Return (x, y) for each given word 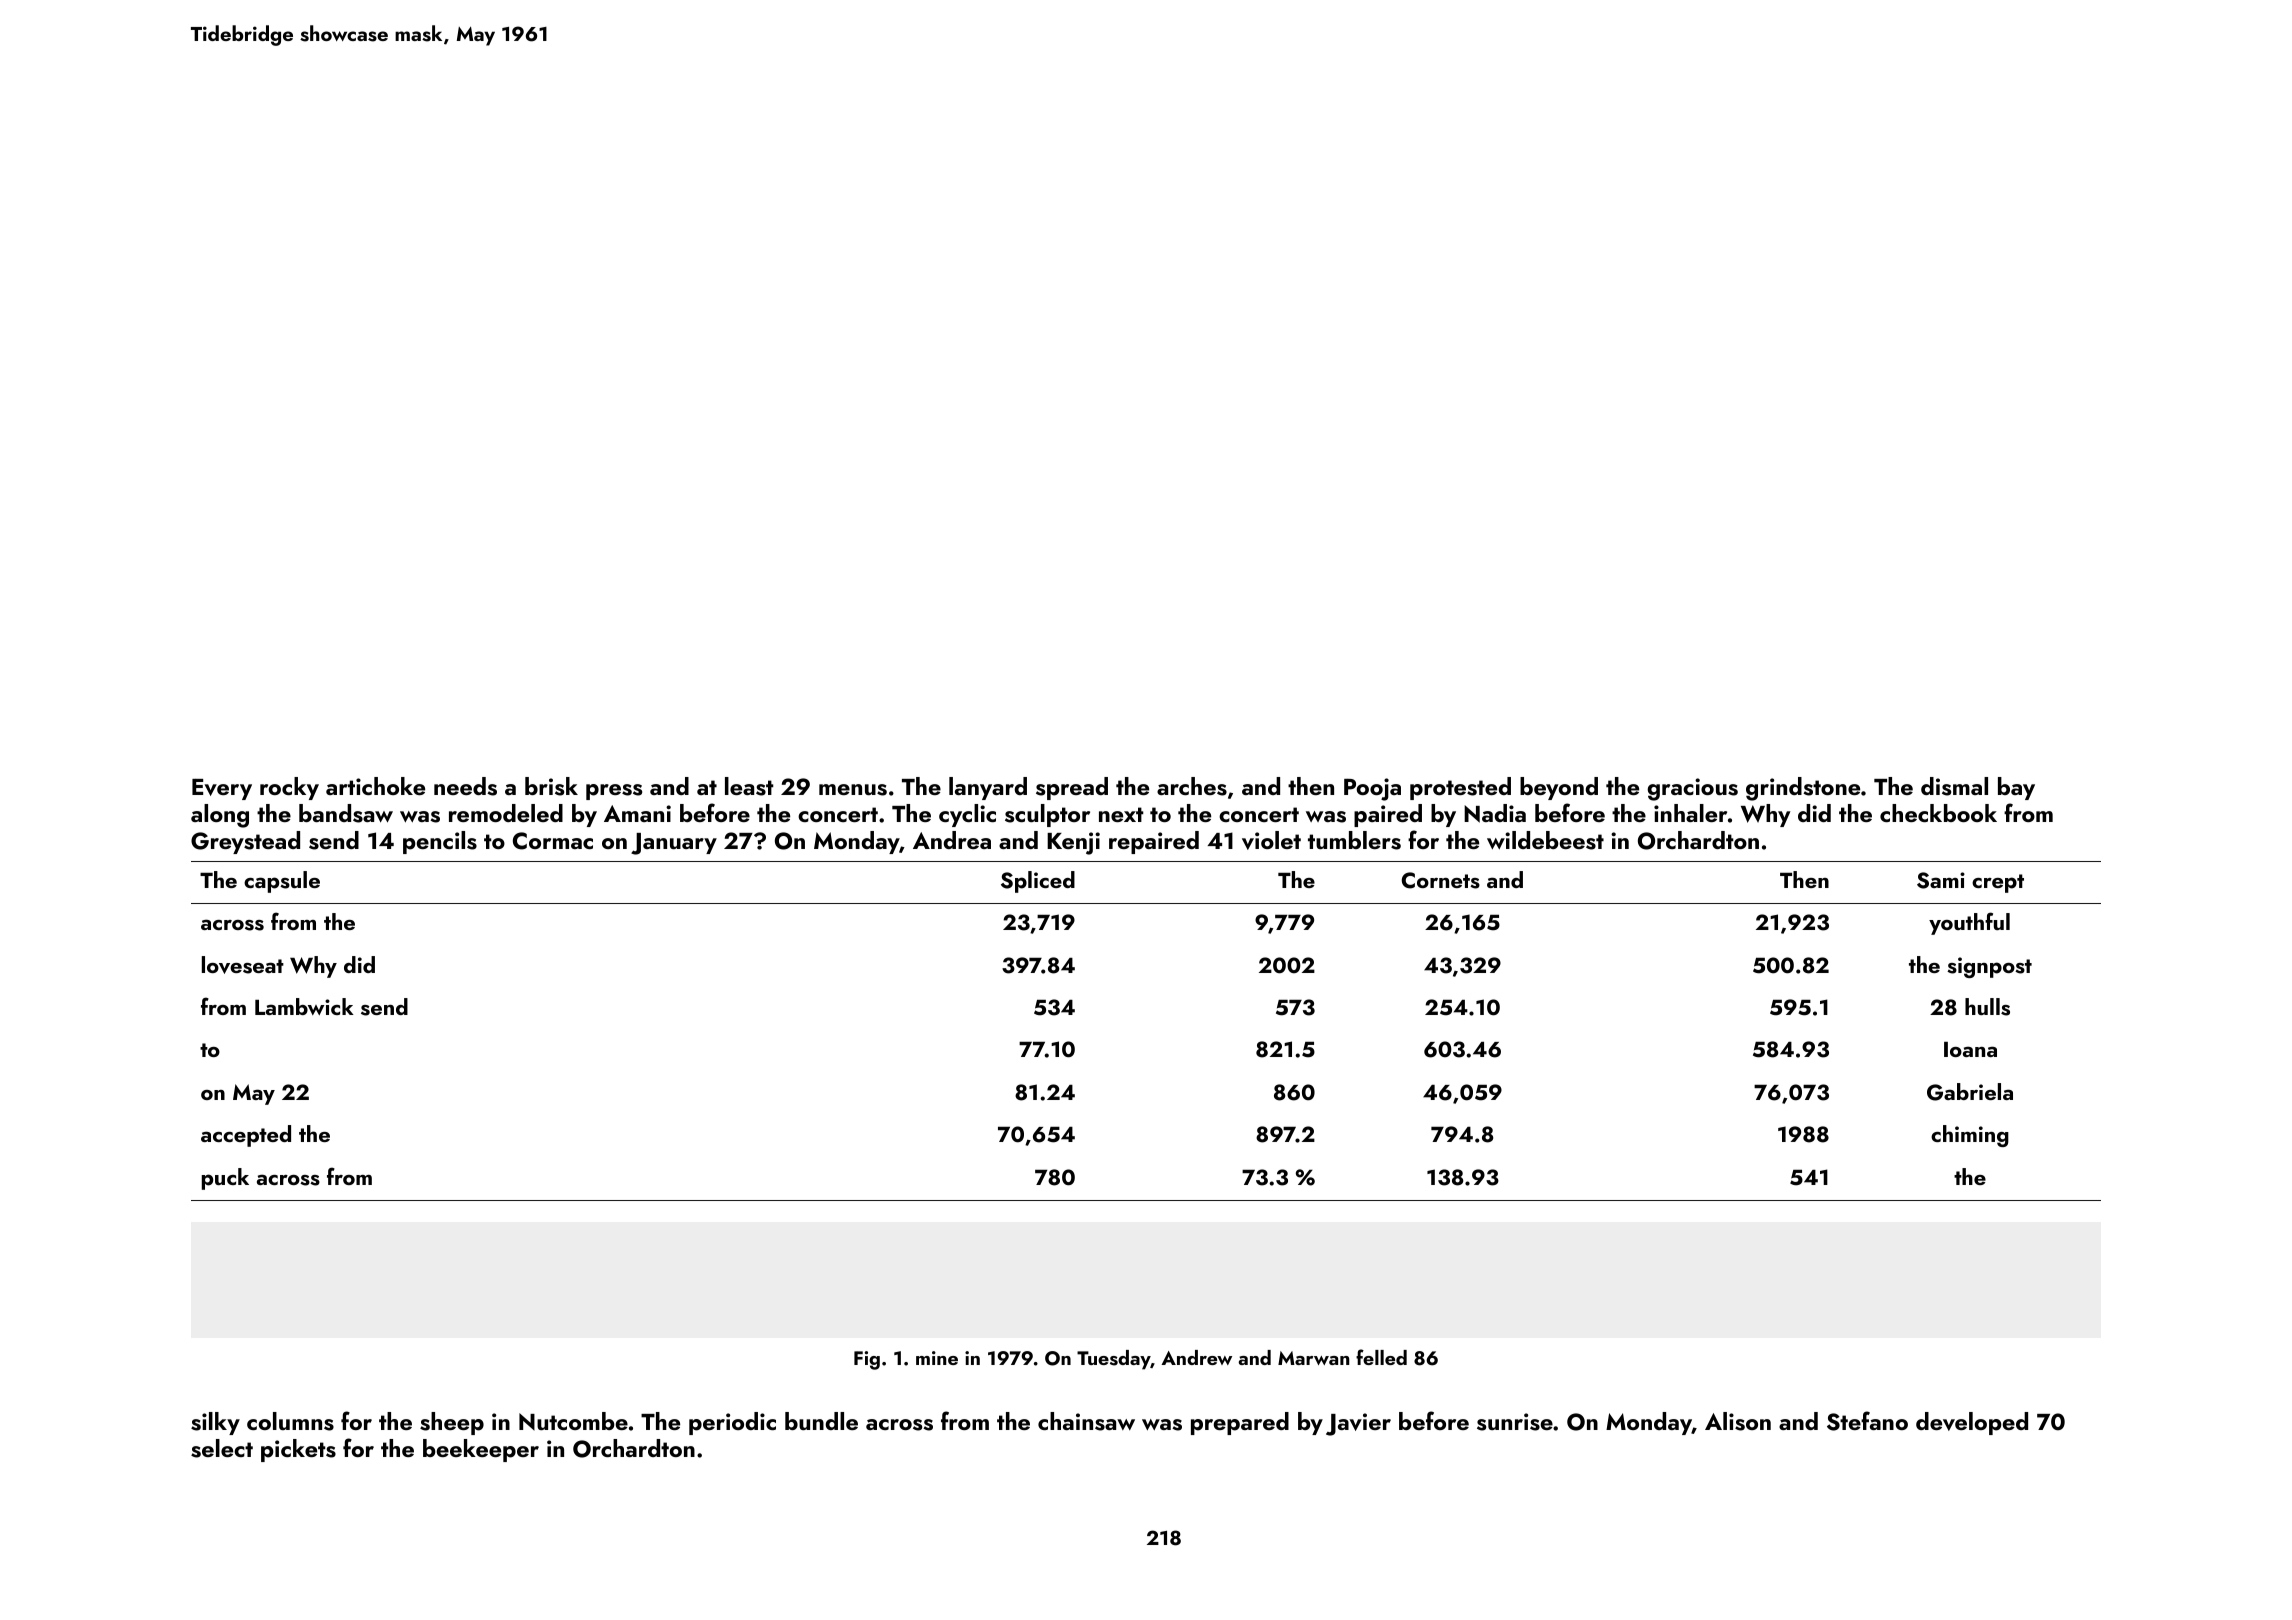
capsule (282, 882)
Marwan (1314, 1358)
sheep (452, 1423)
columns (290, 1421)
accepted (246, 1136)
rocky (289, 788)
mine (937, 1358)
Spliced (1038, 882)
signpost (1989, 967)
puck (225, 1179)
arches (1192, 786)
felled (1381, 1357)
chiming (1970, 1136)
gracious (1692, 789)
